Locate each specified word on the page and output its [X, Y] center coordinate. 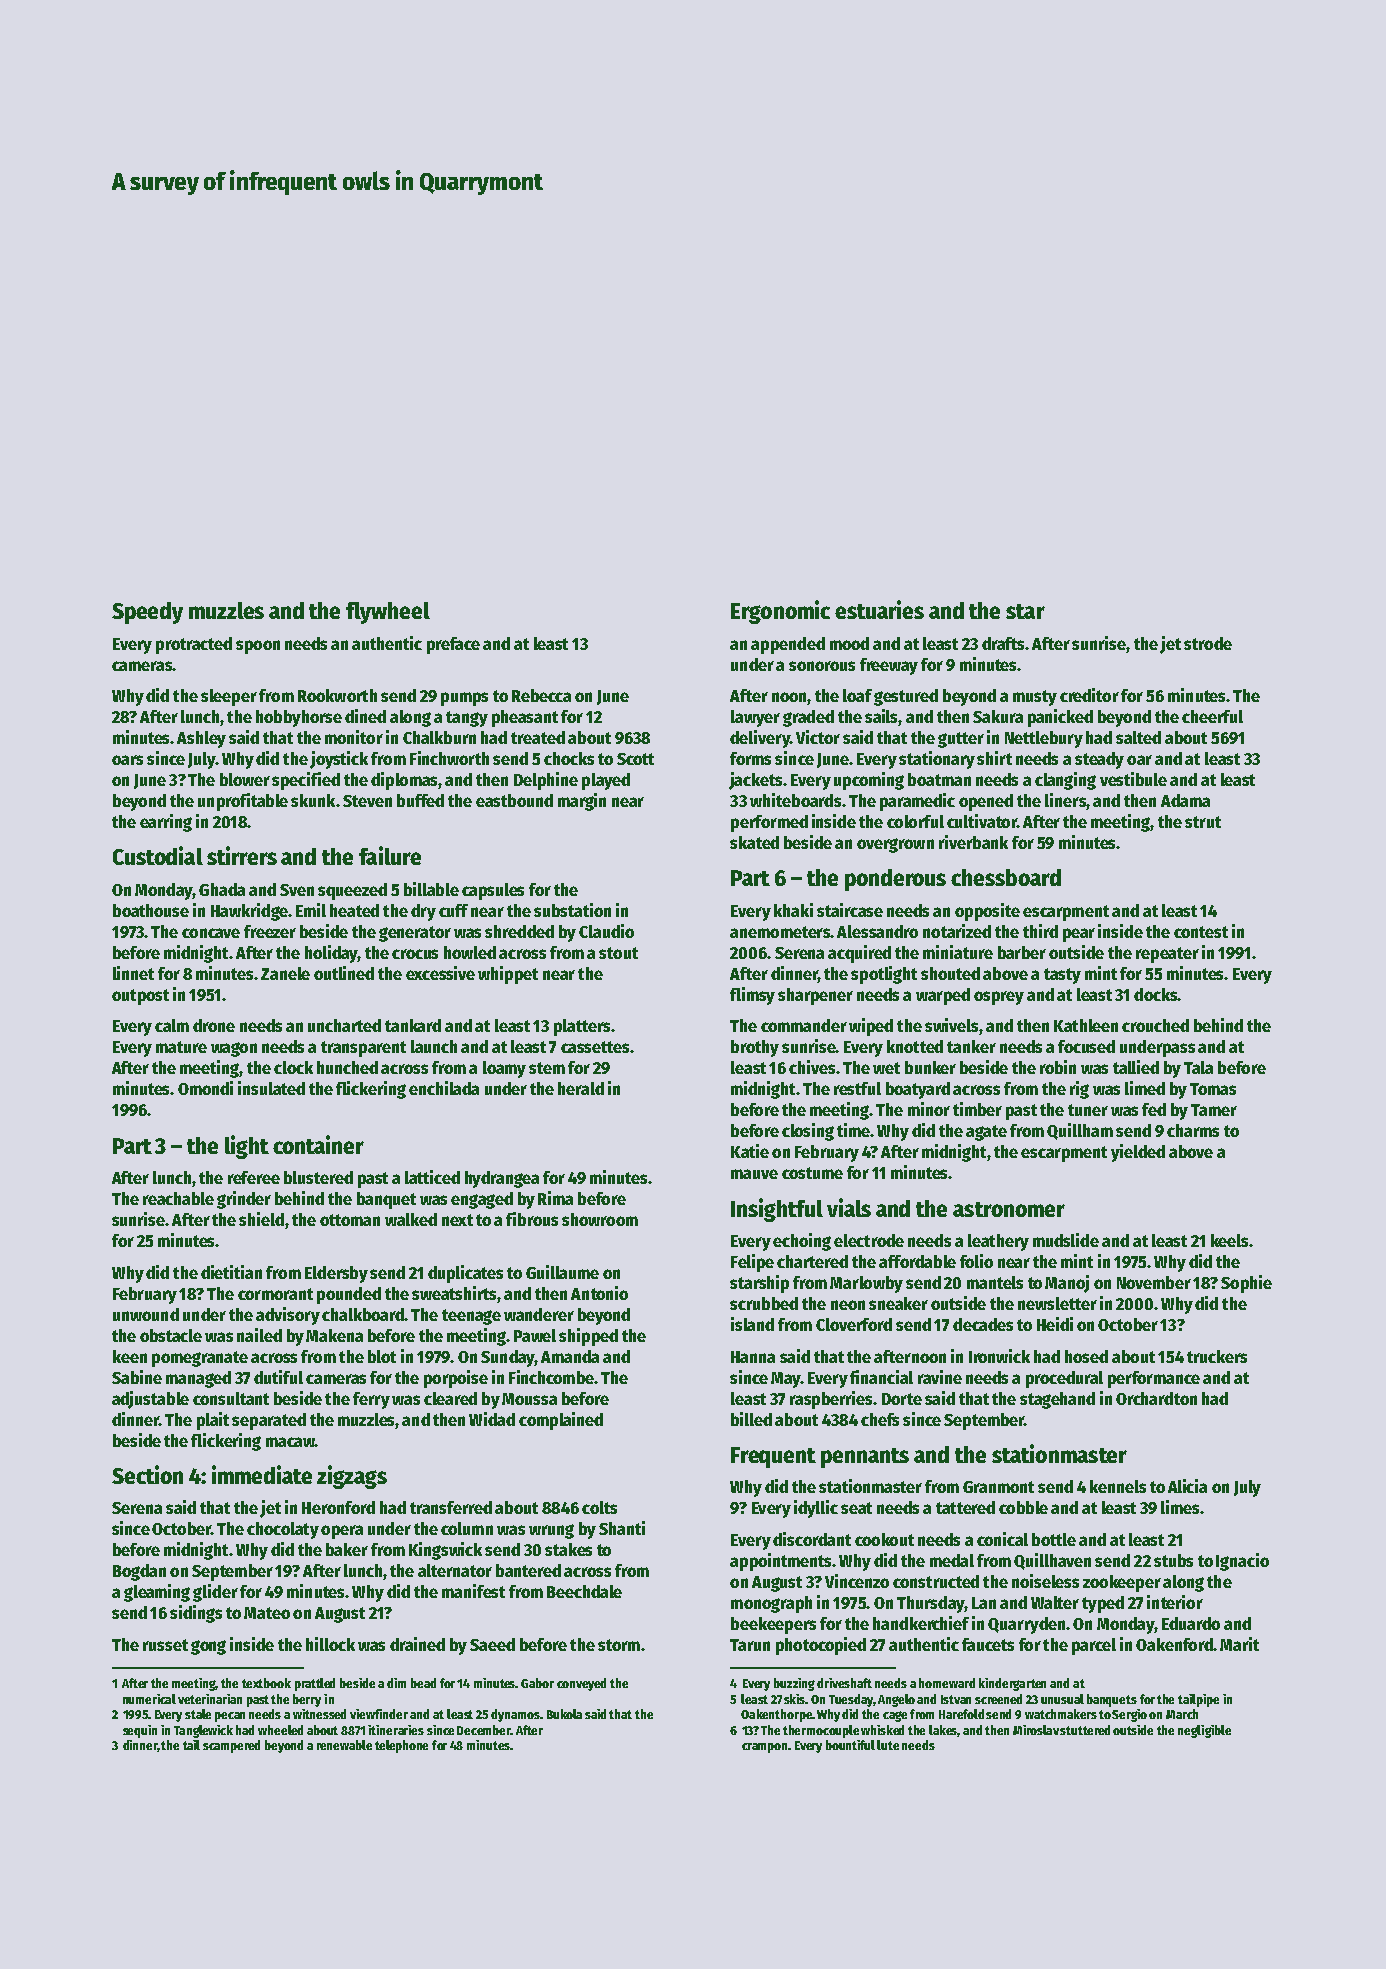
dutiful [278, 1377]
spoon [258, 647]
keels [1229, 1240]
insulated [271, 1088]
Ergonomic [780, 612]
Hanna [753, 1357]
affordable [917, 1261]
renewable [344, 1745]
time [853, 1130]
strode [1208, 643]
